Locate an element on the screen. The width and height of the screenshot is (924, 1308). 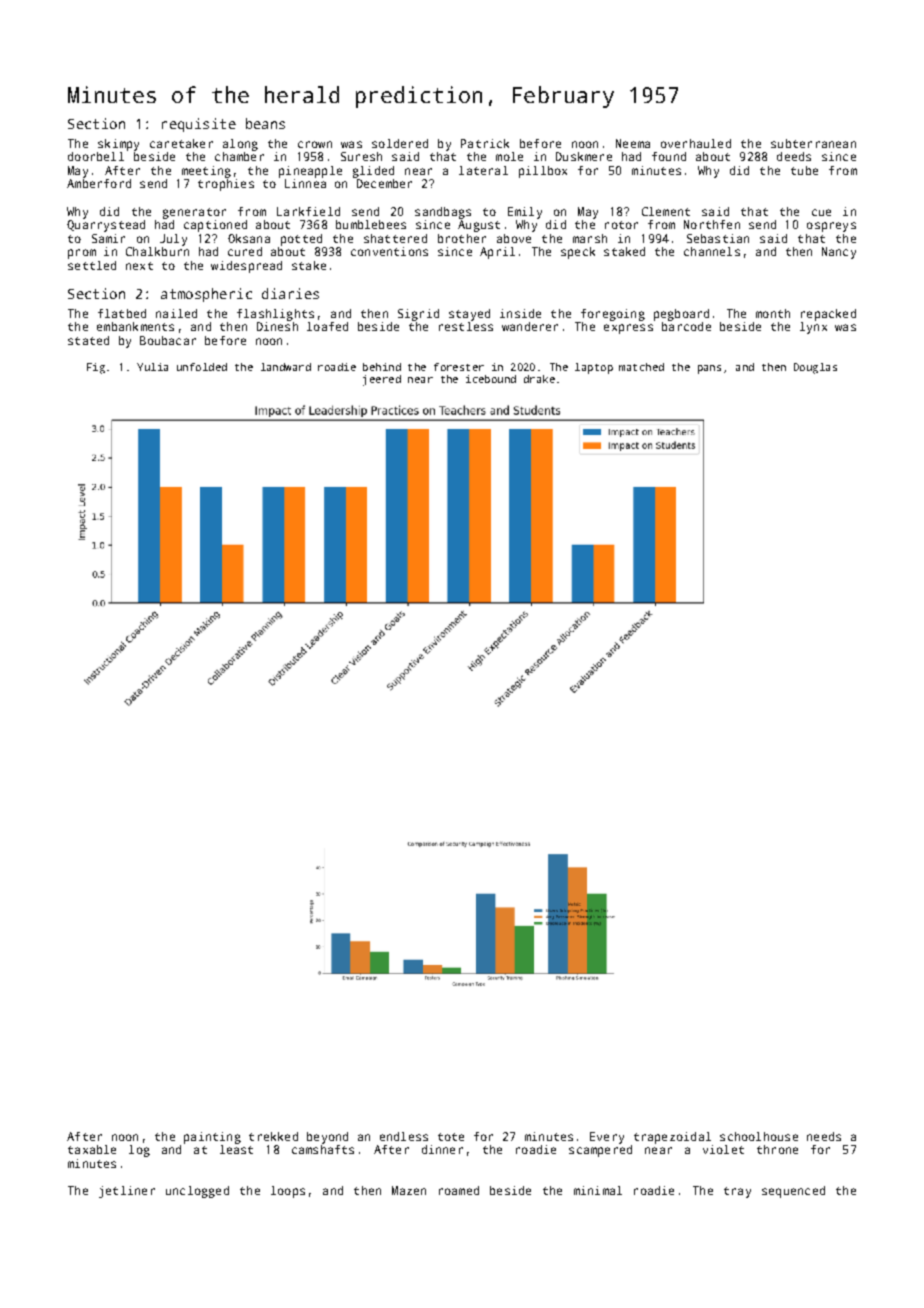
endless is located at coordinates (404, 1136).
